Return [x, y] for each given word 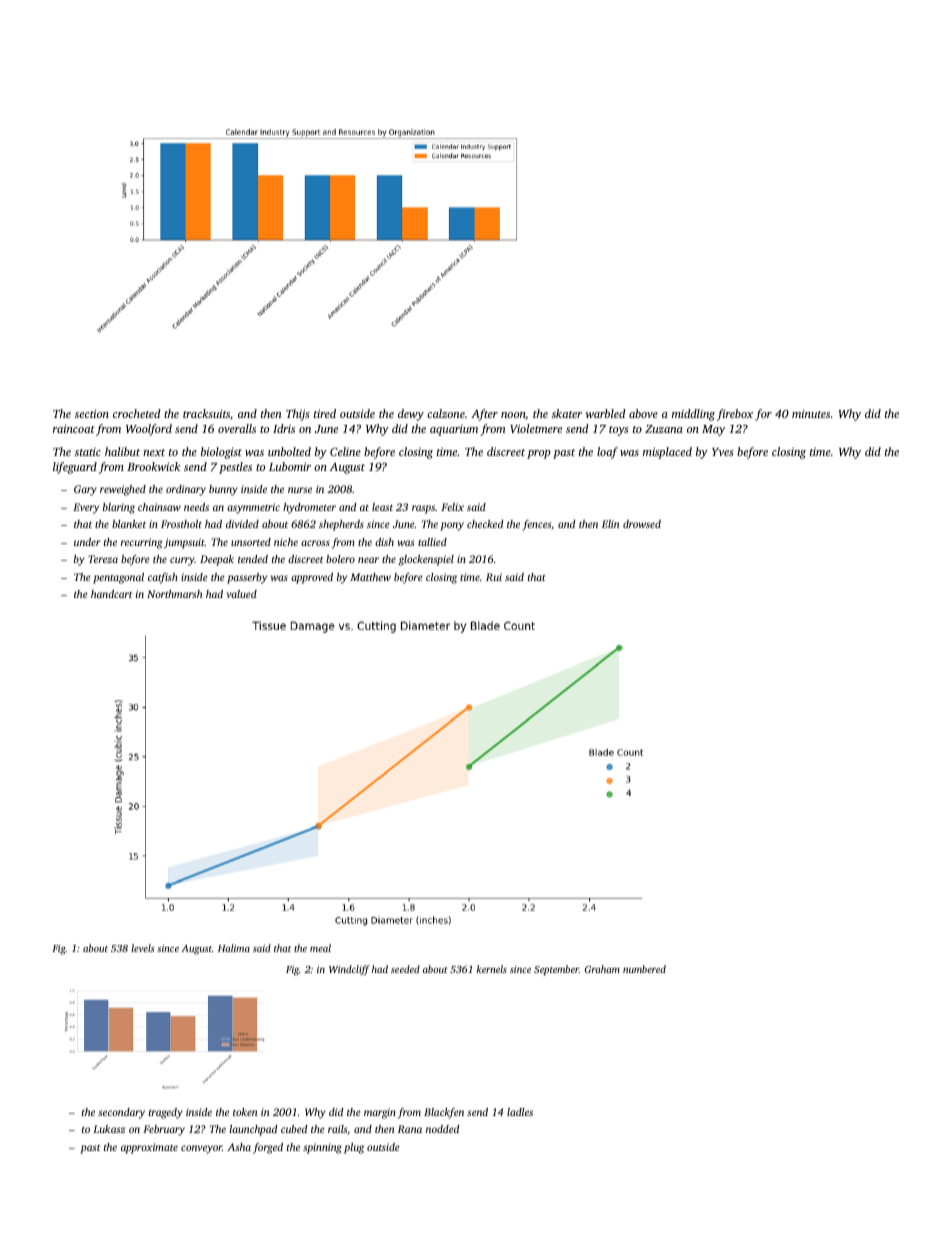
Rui [494, 577]
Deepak [217, 560]
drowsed [642, 524]
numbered [644, 969]
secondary [121, 1113]
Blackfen [444, 1113]
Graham [602, 969]
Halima [234, 948]
